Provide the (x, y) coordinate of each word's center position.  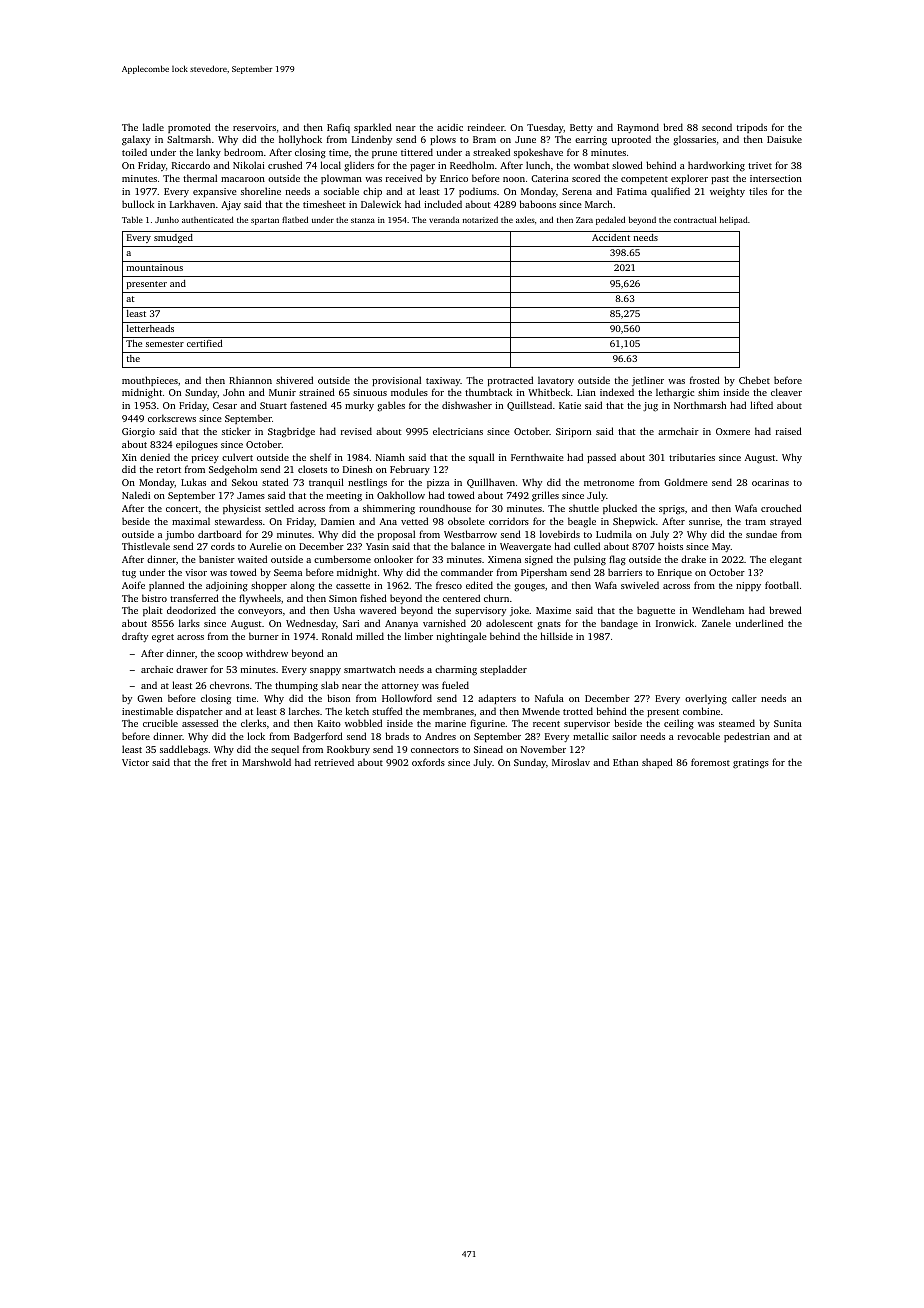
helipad (734, 220)
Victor (135, 762)
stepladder (503, 670)
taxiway (443, 381)
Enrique (675, 573)
